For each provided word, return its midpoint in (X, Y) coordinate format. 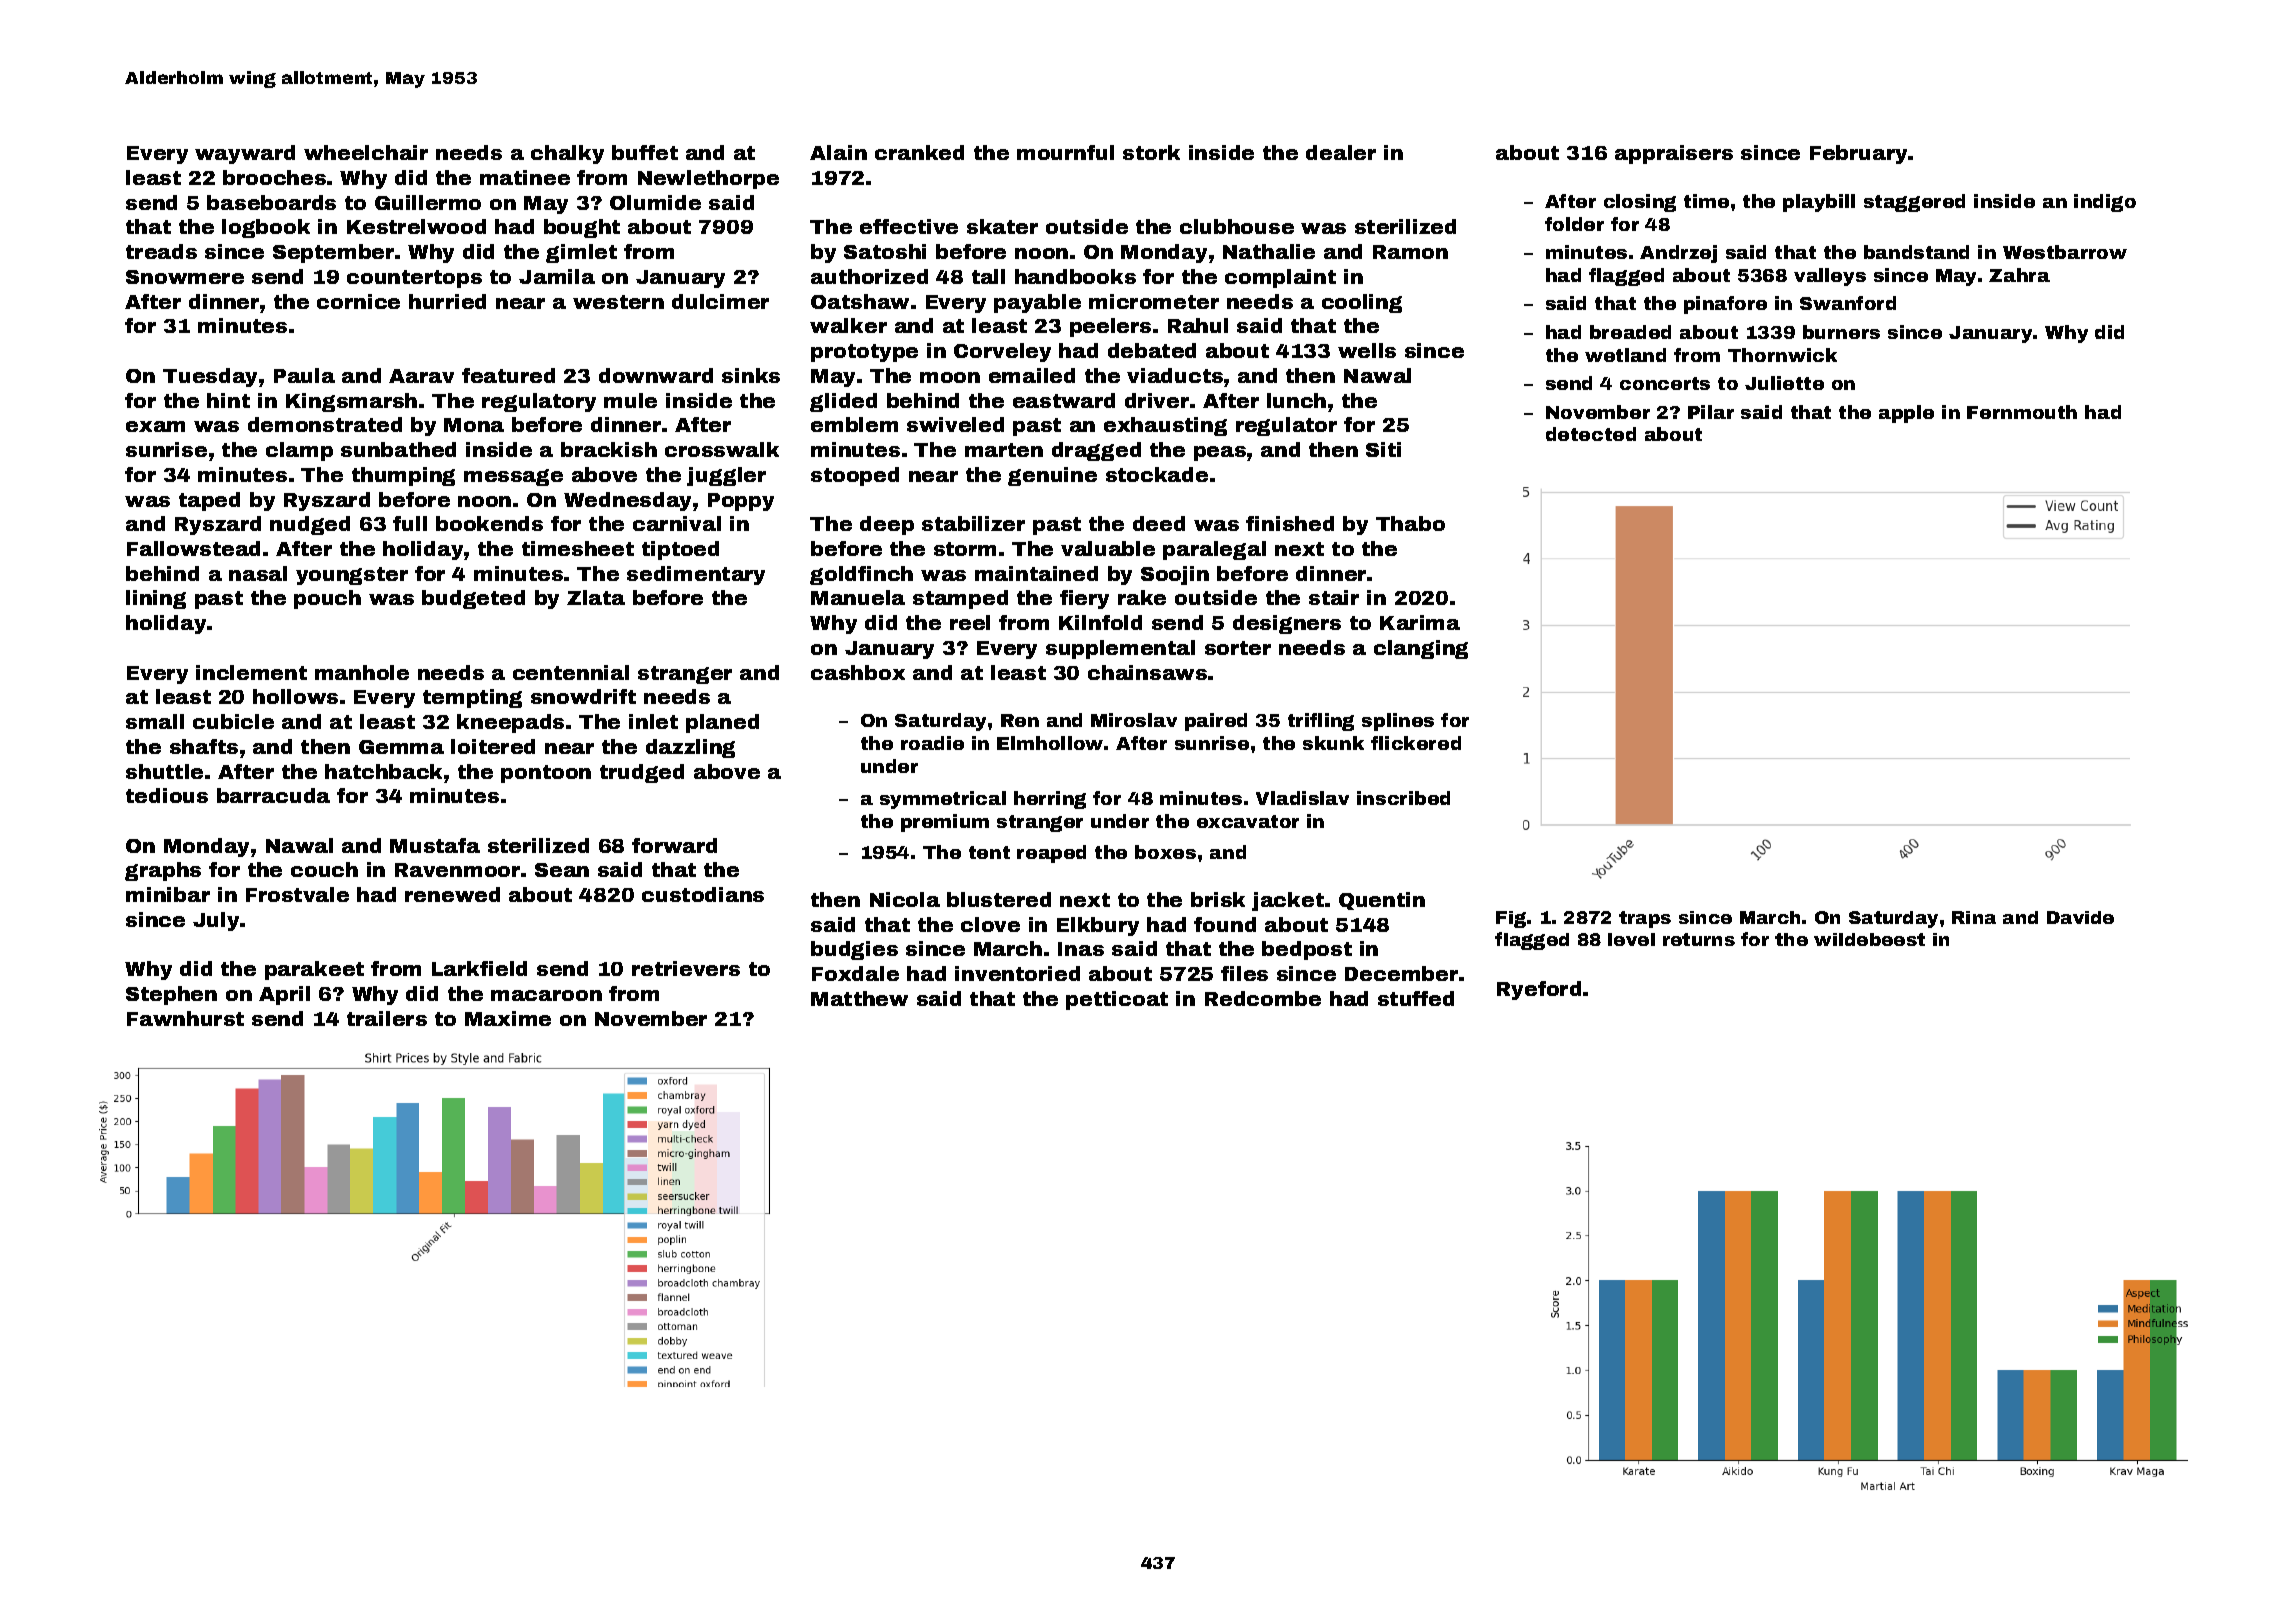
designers (1287, 624)
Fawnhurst (185, 1018)
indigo (2105, 203)
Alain (838, 152)
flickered (1416, 743)
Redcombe (1263, 998)
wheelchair (366, 152)
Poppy (741, 502)
